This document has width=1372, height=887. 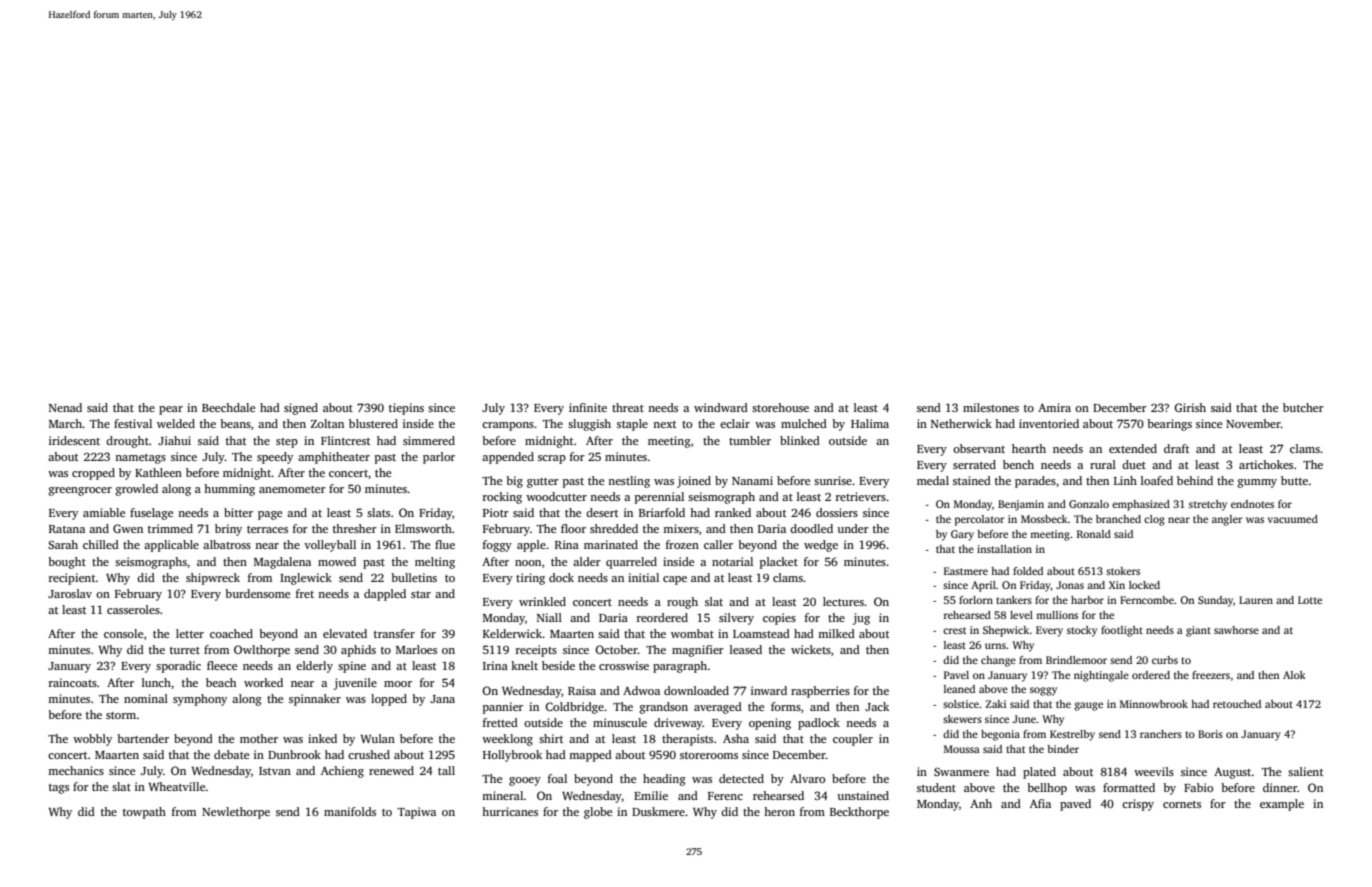 What do you see at coordinates (780, 407) in the document?
I see `storehouse` at bounding box center [780, 407].
